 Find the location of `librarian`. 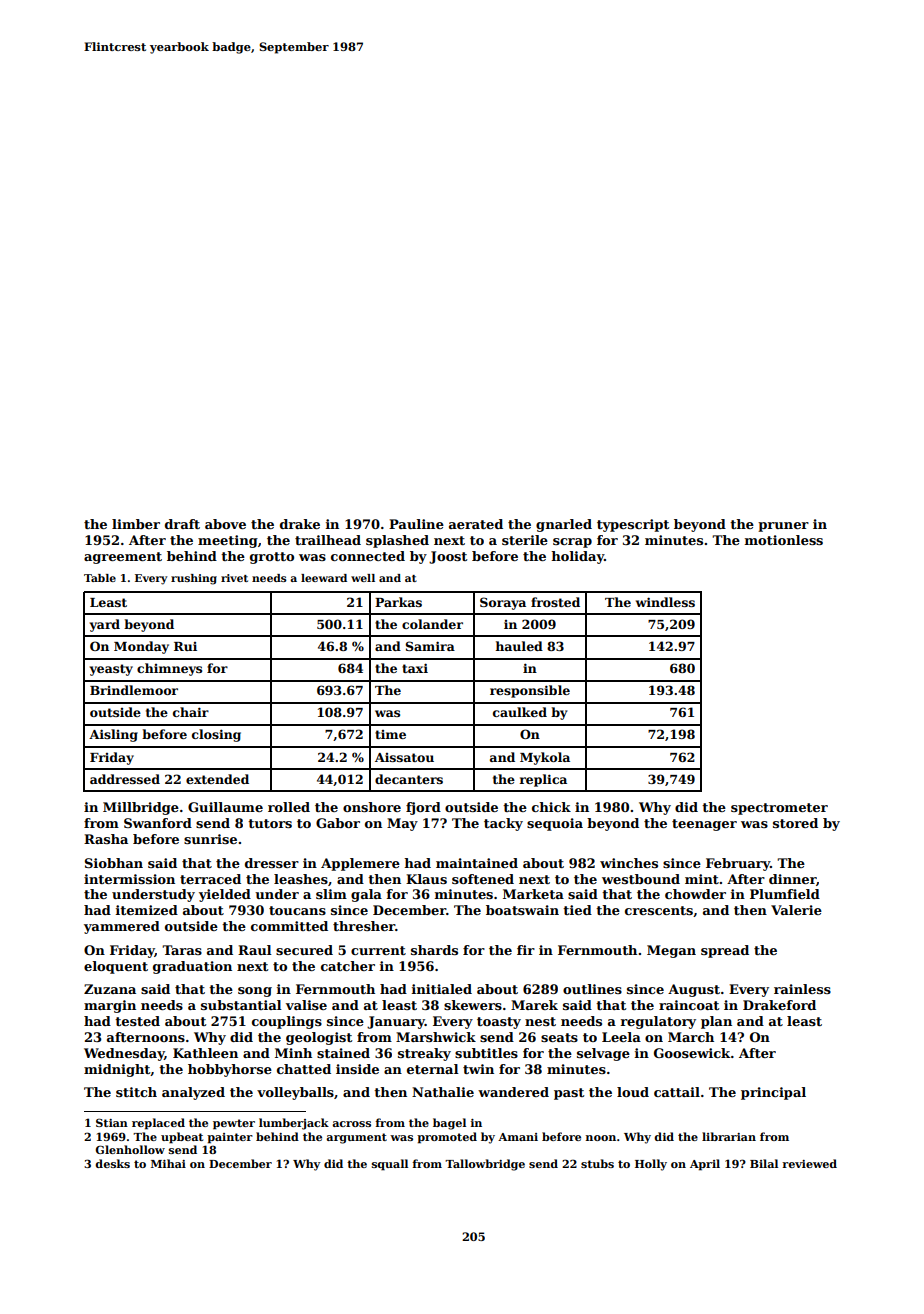

librarian is located at coordinates (729, 1136).
